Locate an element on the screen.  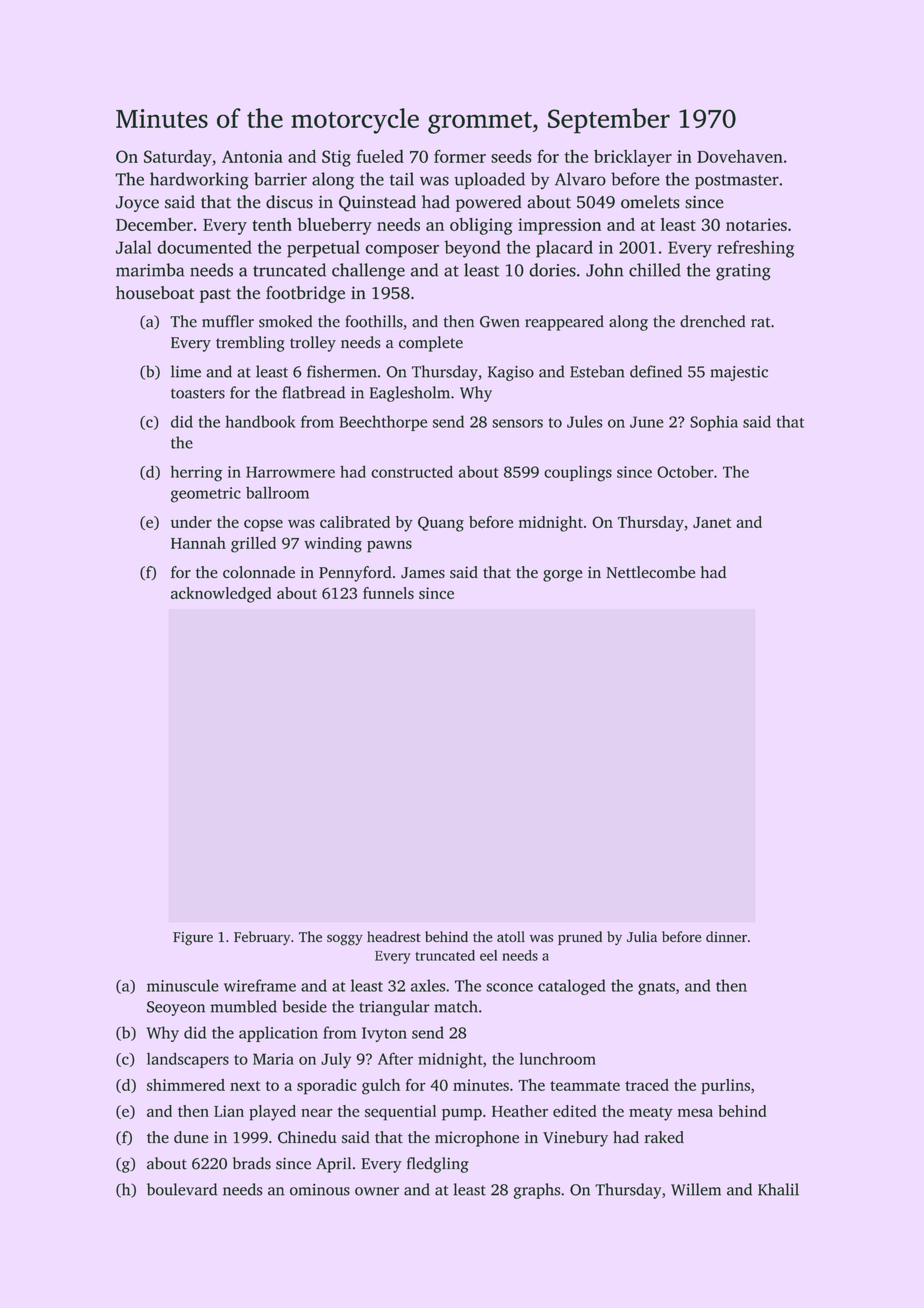
next is located at coordinates (245, 1086).
